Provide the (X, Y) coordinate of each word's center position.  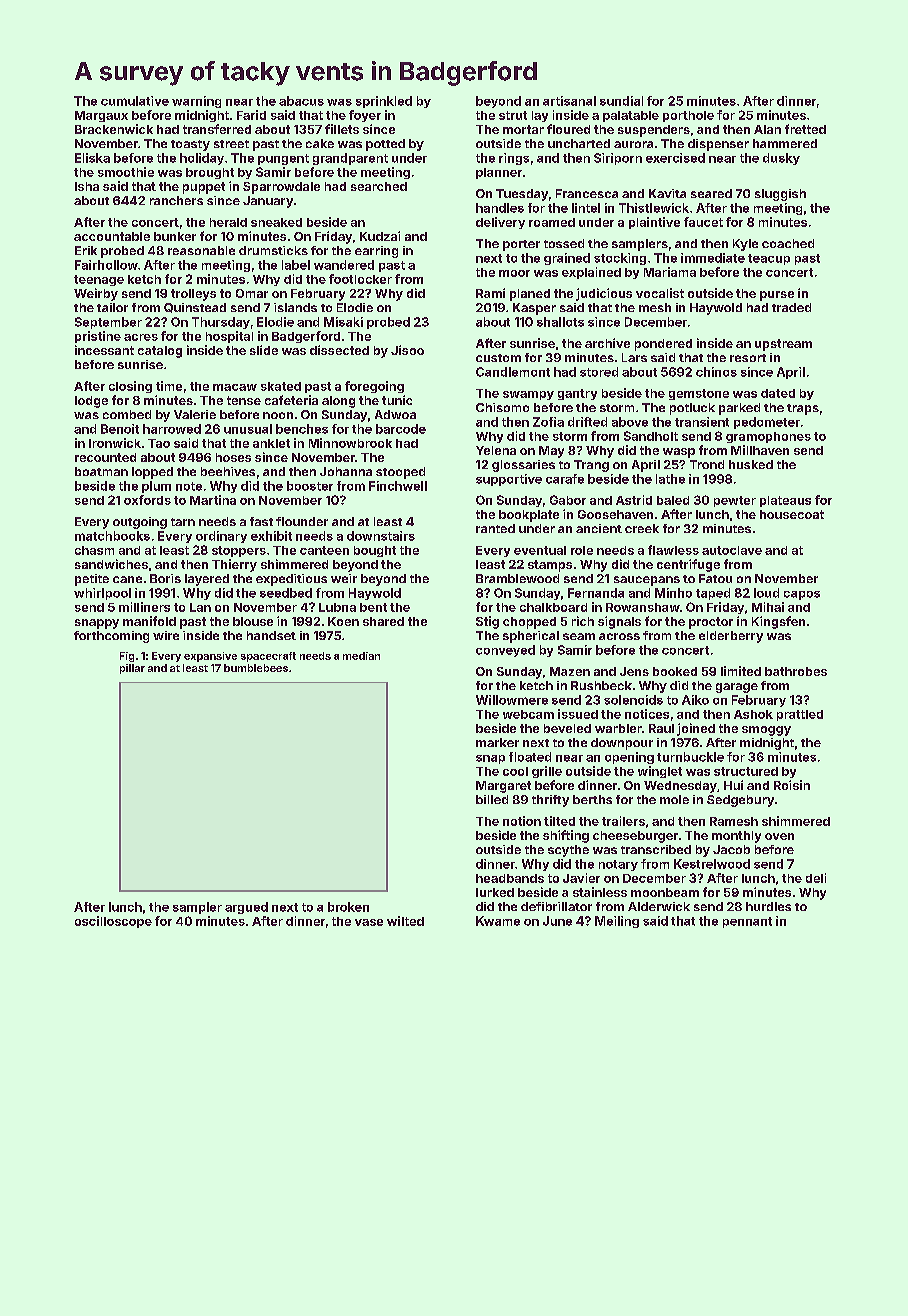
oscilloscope (113, 922)
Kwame (498, 921)
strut (513, 115)
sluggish (780, 195)
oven (779, 836)
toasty (190, 145)
